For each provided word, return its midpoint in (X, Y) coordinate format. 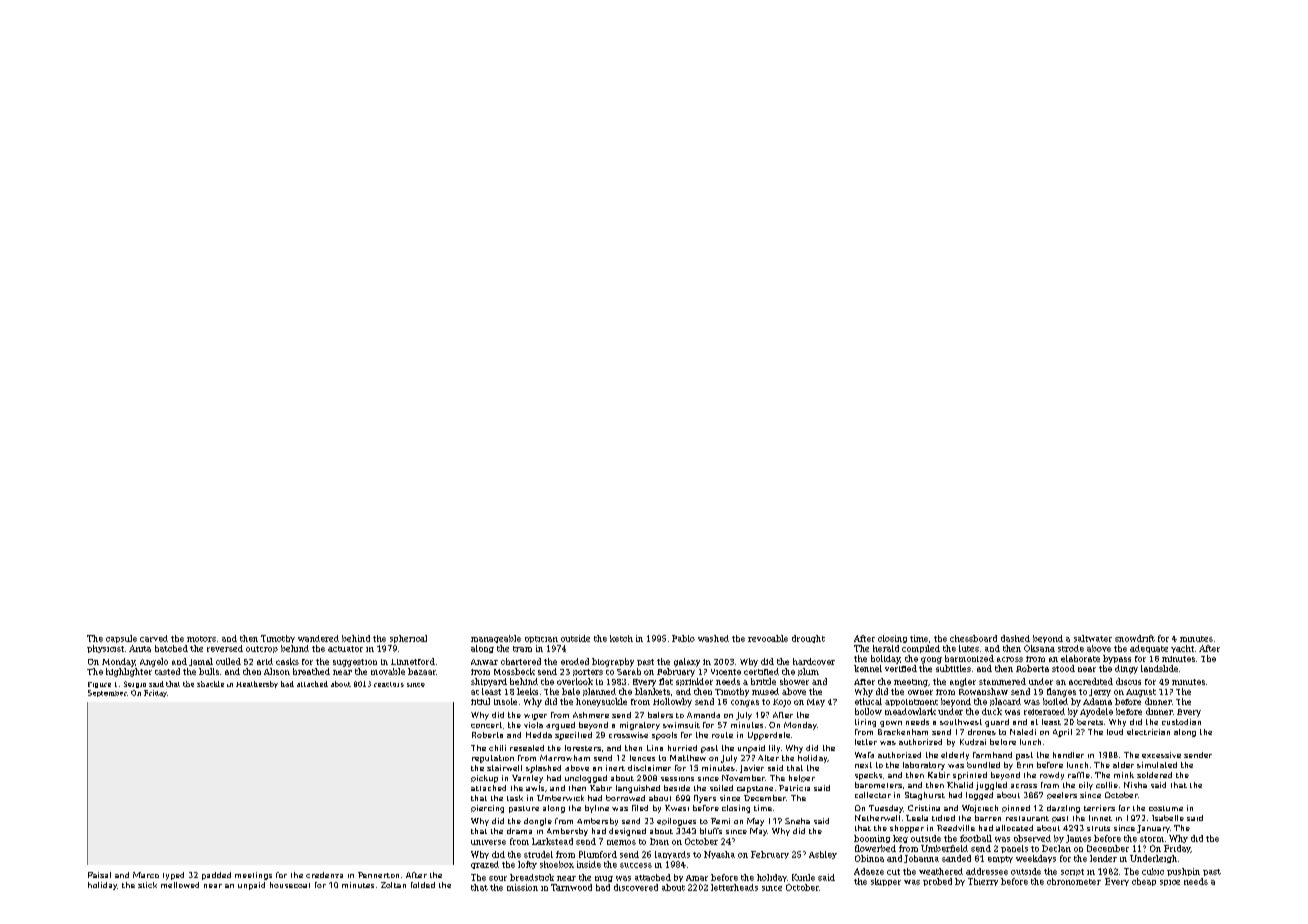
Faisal (99, 875)
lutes (969, 648)
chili (497, 748)
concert (486, 725)
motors (201, 639)
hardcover (814, 661)
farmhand (992, 755)
